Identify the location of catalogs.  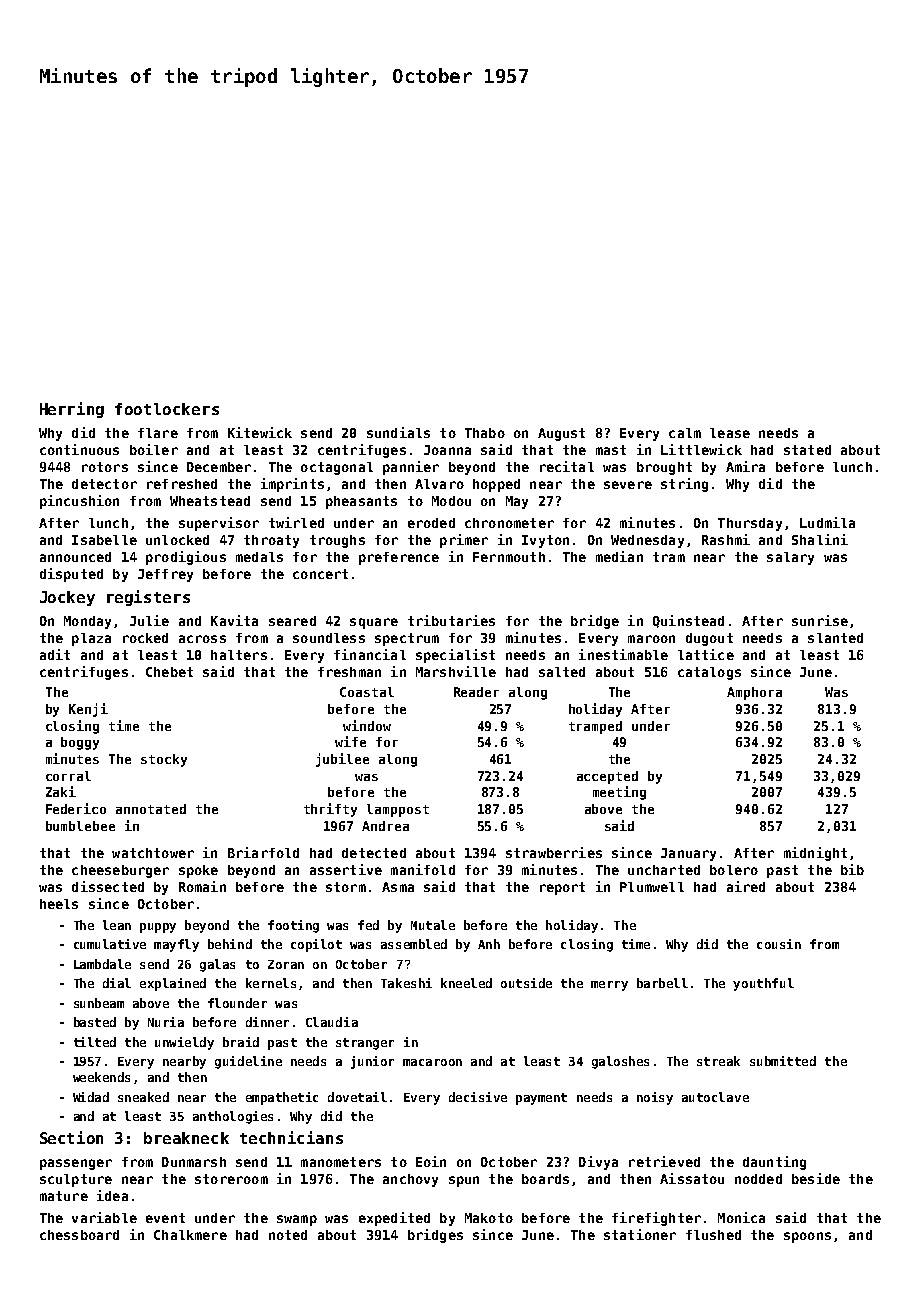
(709, 673).
